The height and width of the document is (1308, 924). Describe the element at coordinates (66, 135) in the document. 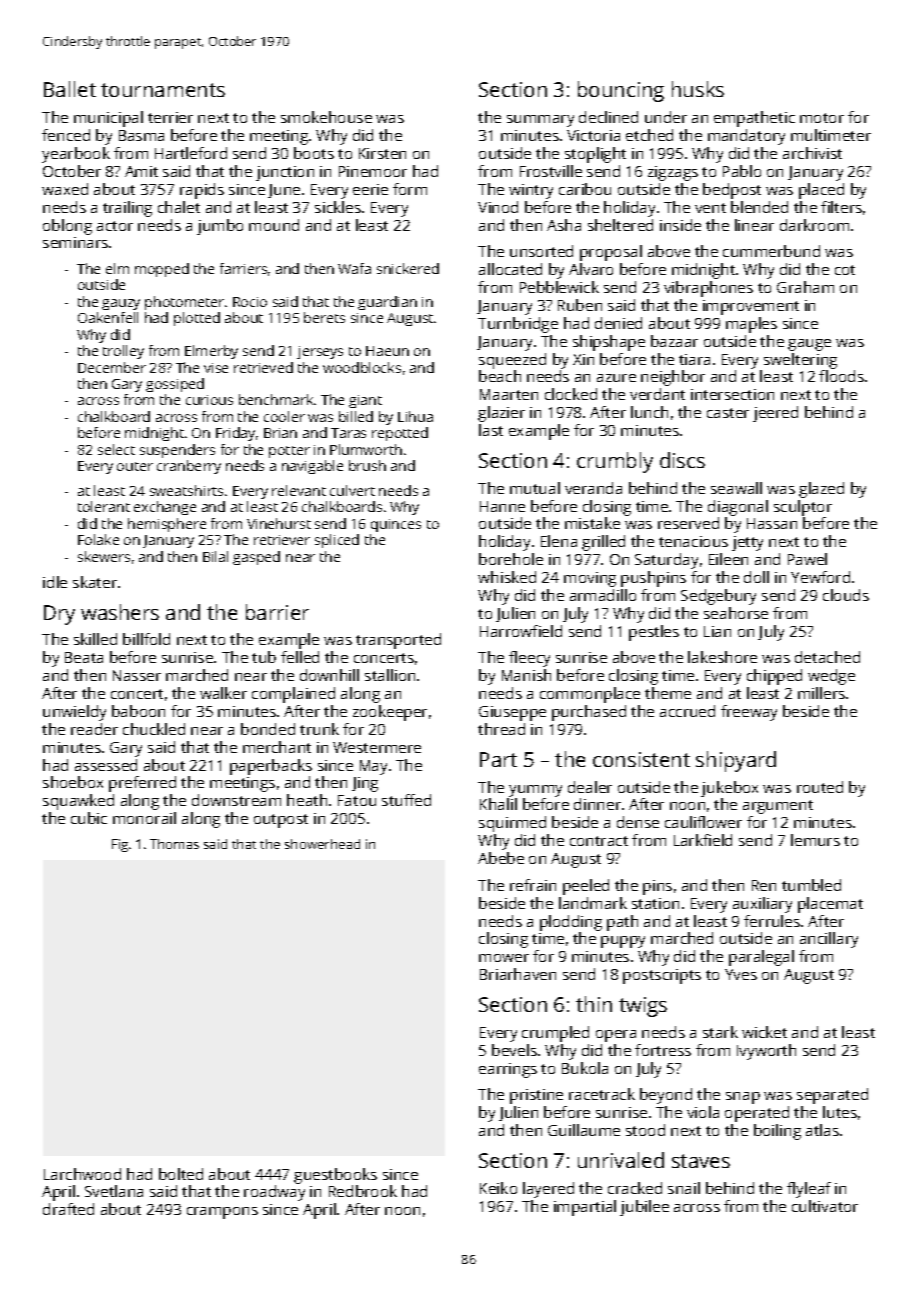

I see `fenced` at that location.
